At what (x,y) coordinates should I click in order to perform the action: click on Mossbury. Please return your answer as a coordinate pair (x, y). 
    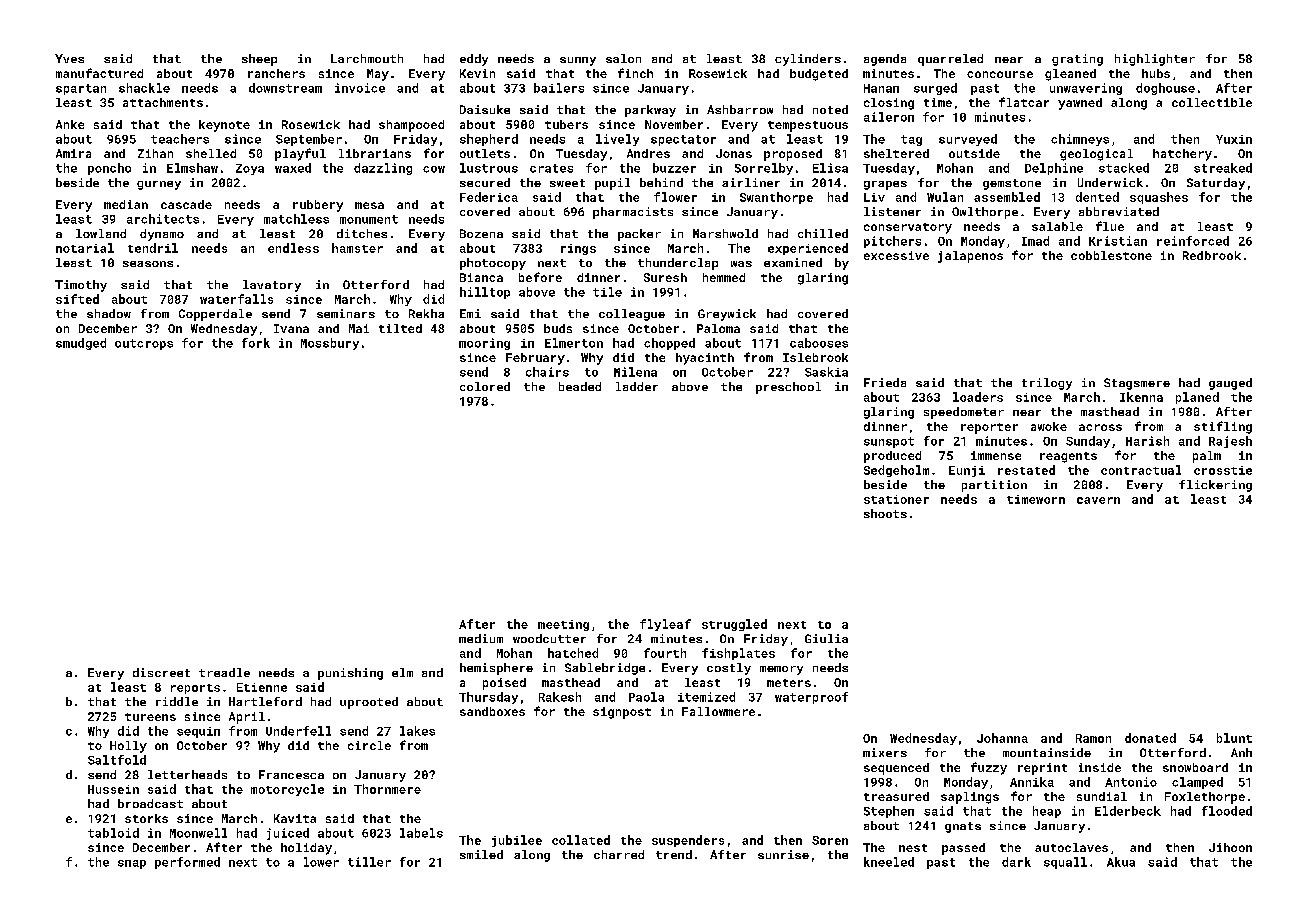
    Looking at the image, I should click on (330, 344).
